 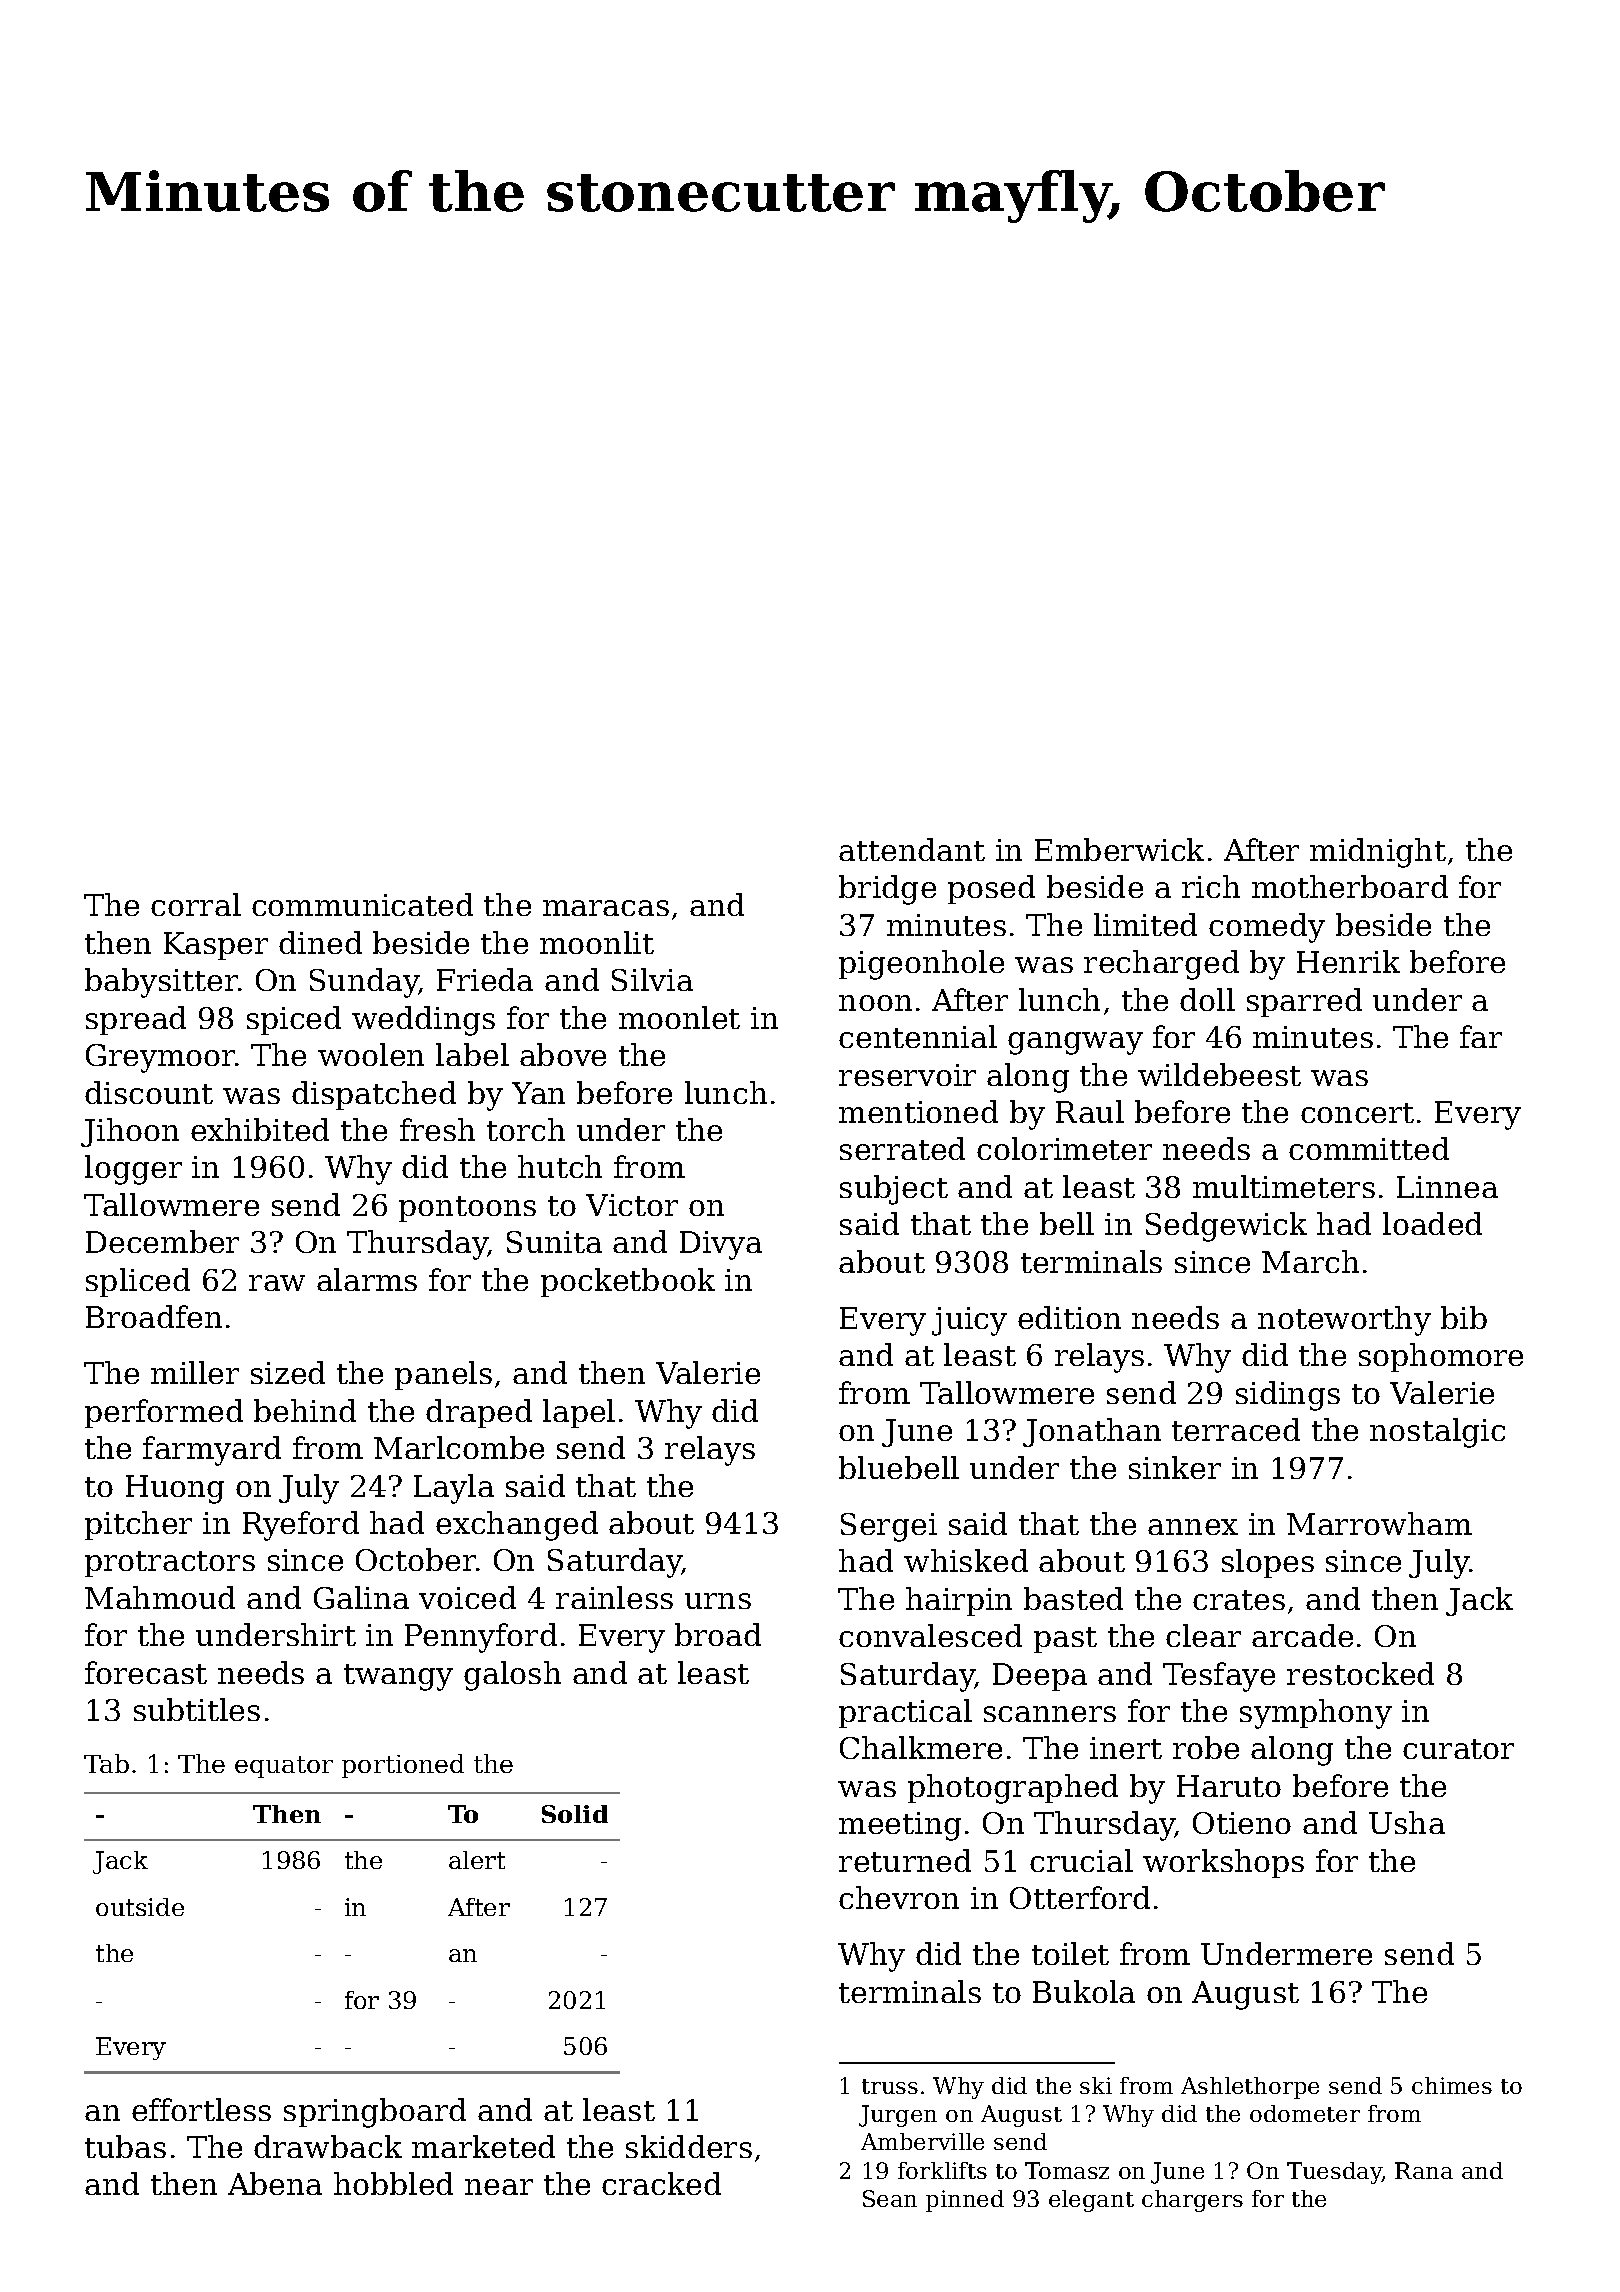 What do you see at coordinates (1145, 924) in the screenshot?
I see `limited` at bounding box center [1145, 924].
